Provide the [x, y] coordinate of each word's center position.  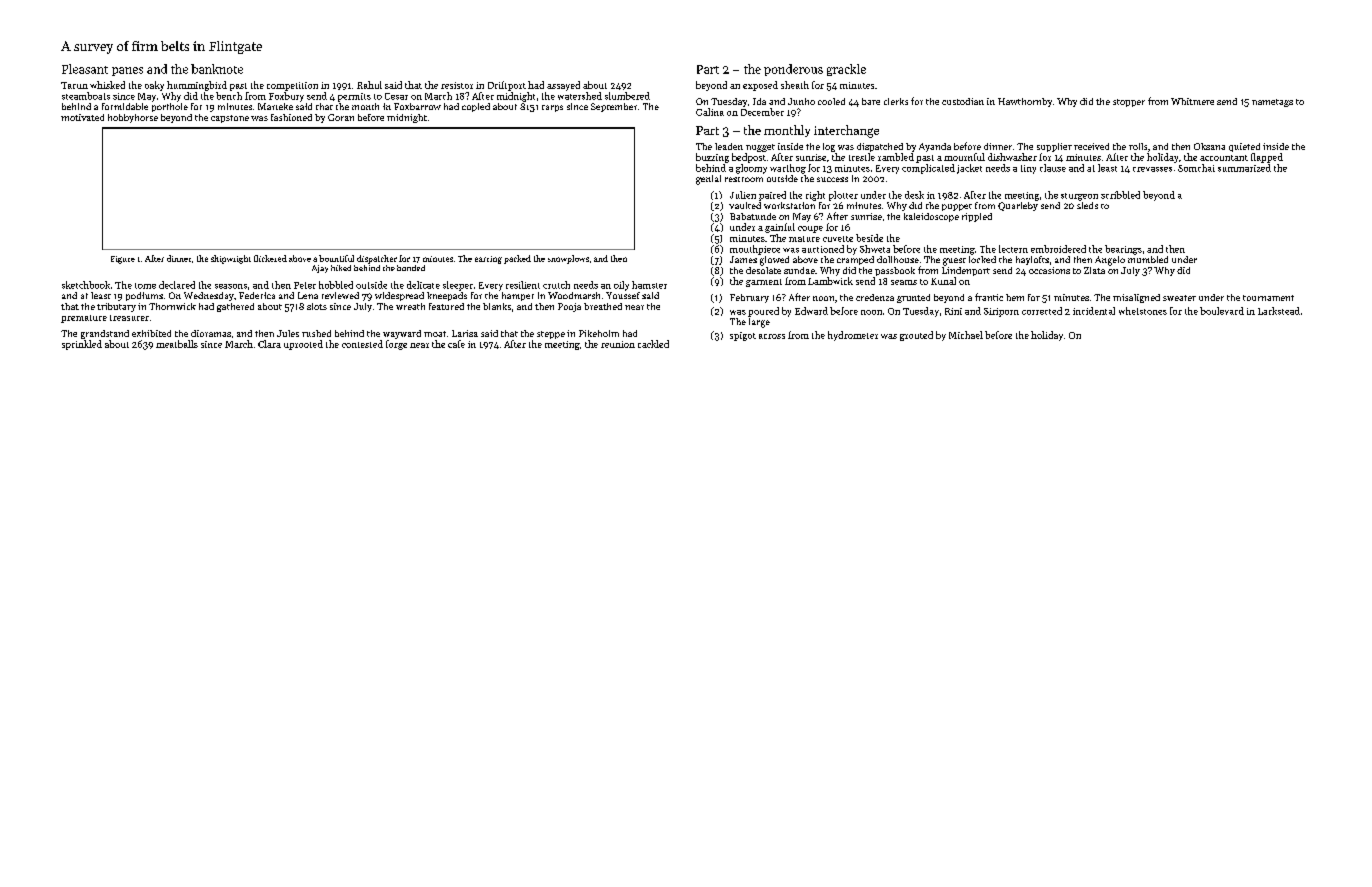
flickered [270, 258]
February [749, 298]
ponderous [793, 70]
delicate [423, 285]
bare [871, 101]
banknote [217, 69]
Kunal [943, 281]
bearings [1123, 250]
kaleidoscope [931, 217]
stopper [1129, 103]
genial [708, 180]
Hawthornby [1025, 102]
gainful [780, 228]
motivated [82, 117]
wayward [402, 334]
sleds [1087, 205]
